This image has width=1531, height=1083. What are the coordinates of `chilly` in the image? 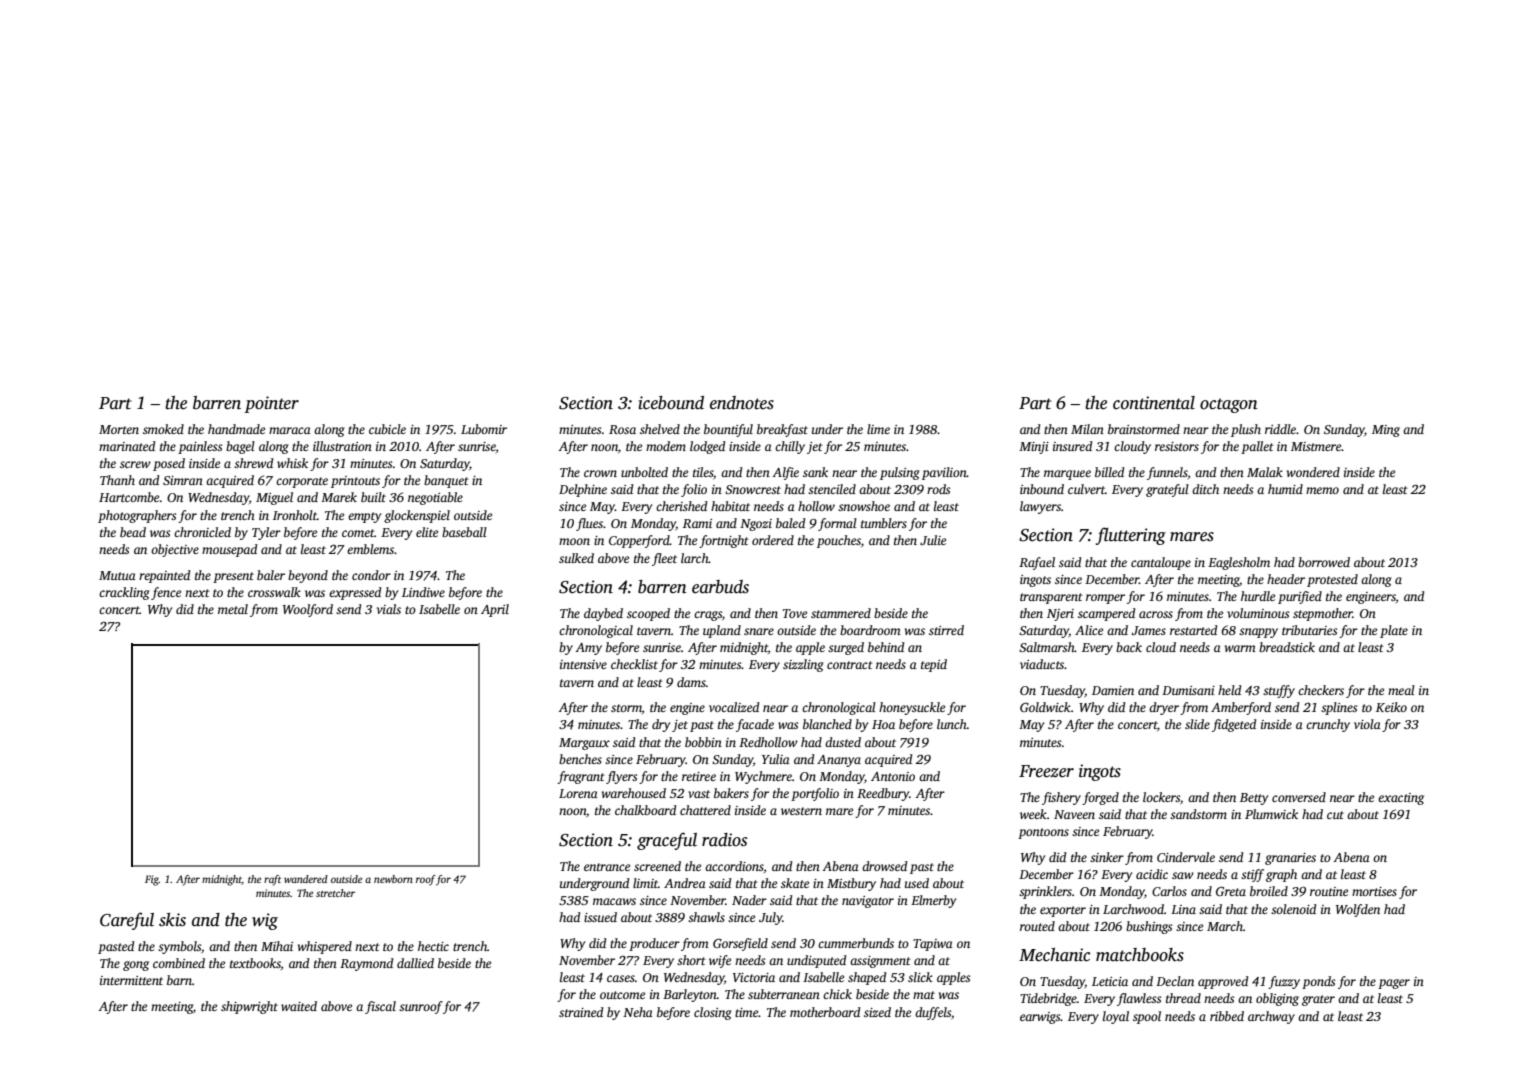 It's located at (790, 447).
